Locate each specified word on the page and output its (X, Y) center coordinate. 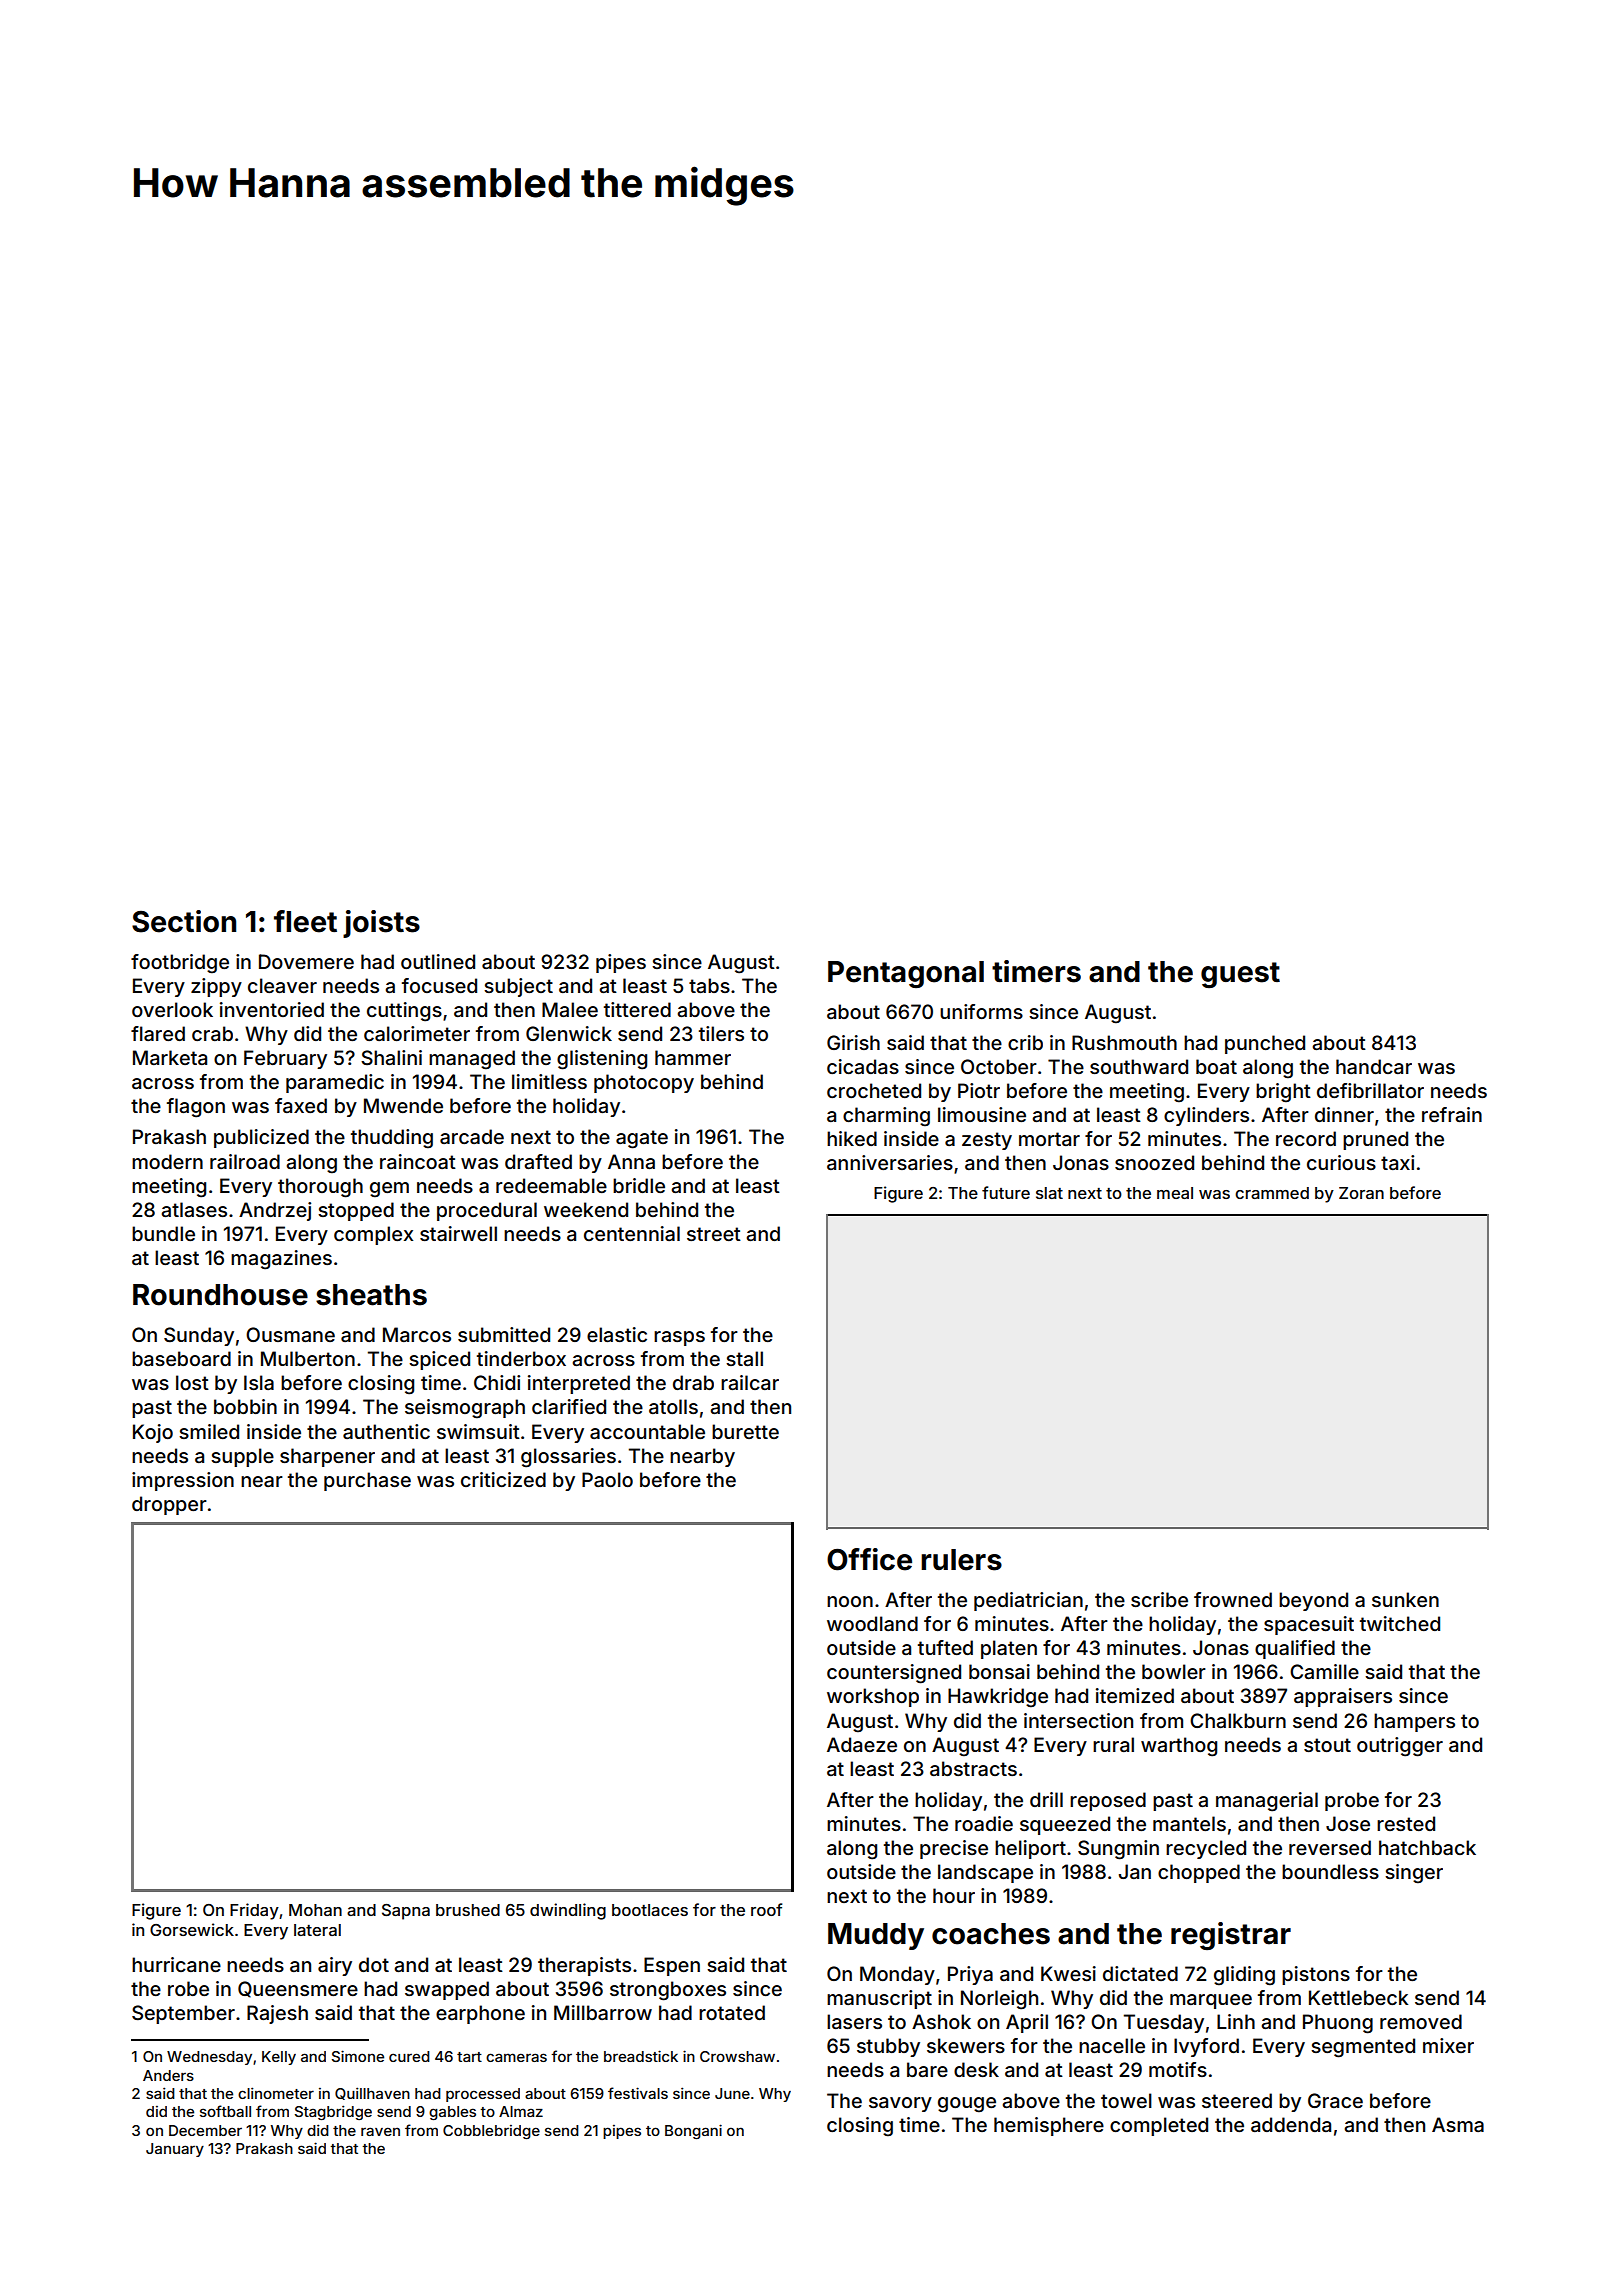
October (999, 1066)
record (1306, 1138)
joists (381, 924)
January (175, 2150)
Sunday (199, 1336)
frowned (1233, 1599)
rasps (679, 1338)
